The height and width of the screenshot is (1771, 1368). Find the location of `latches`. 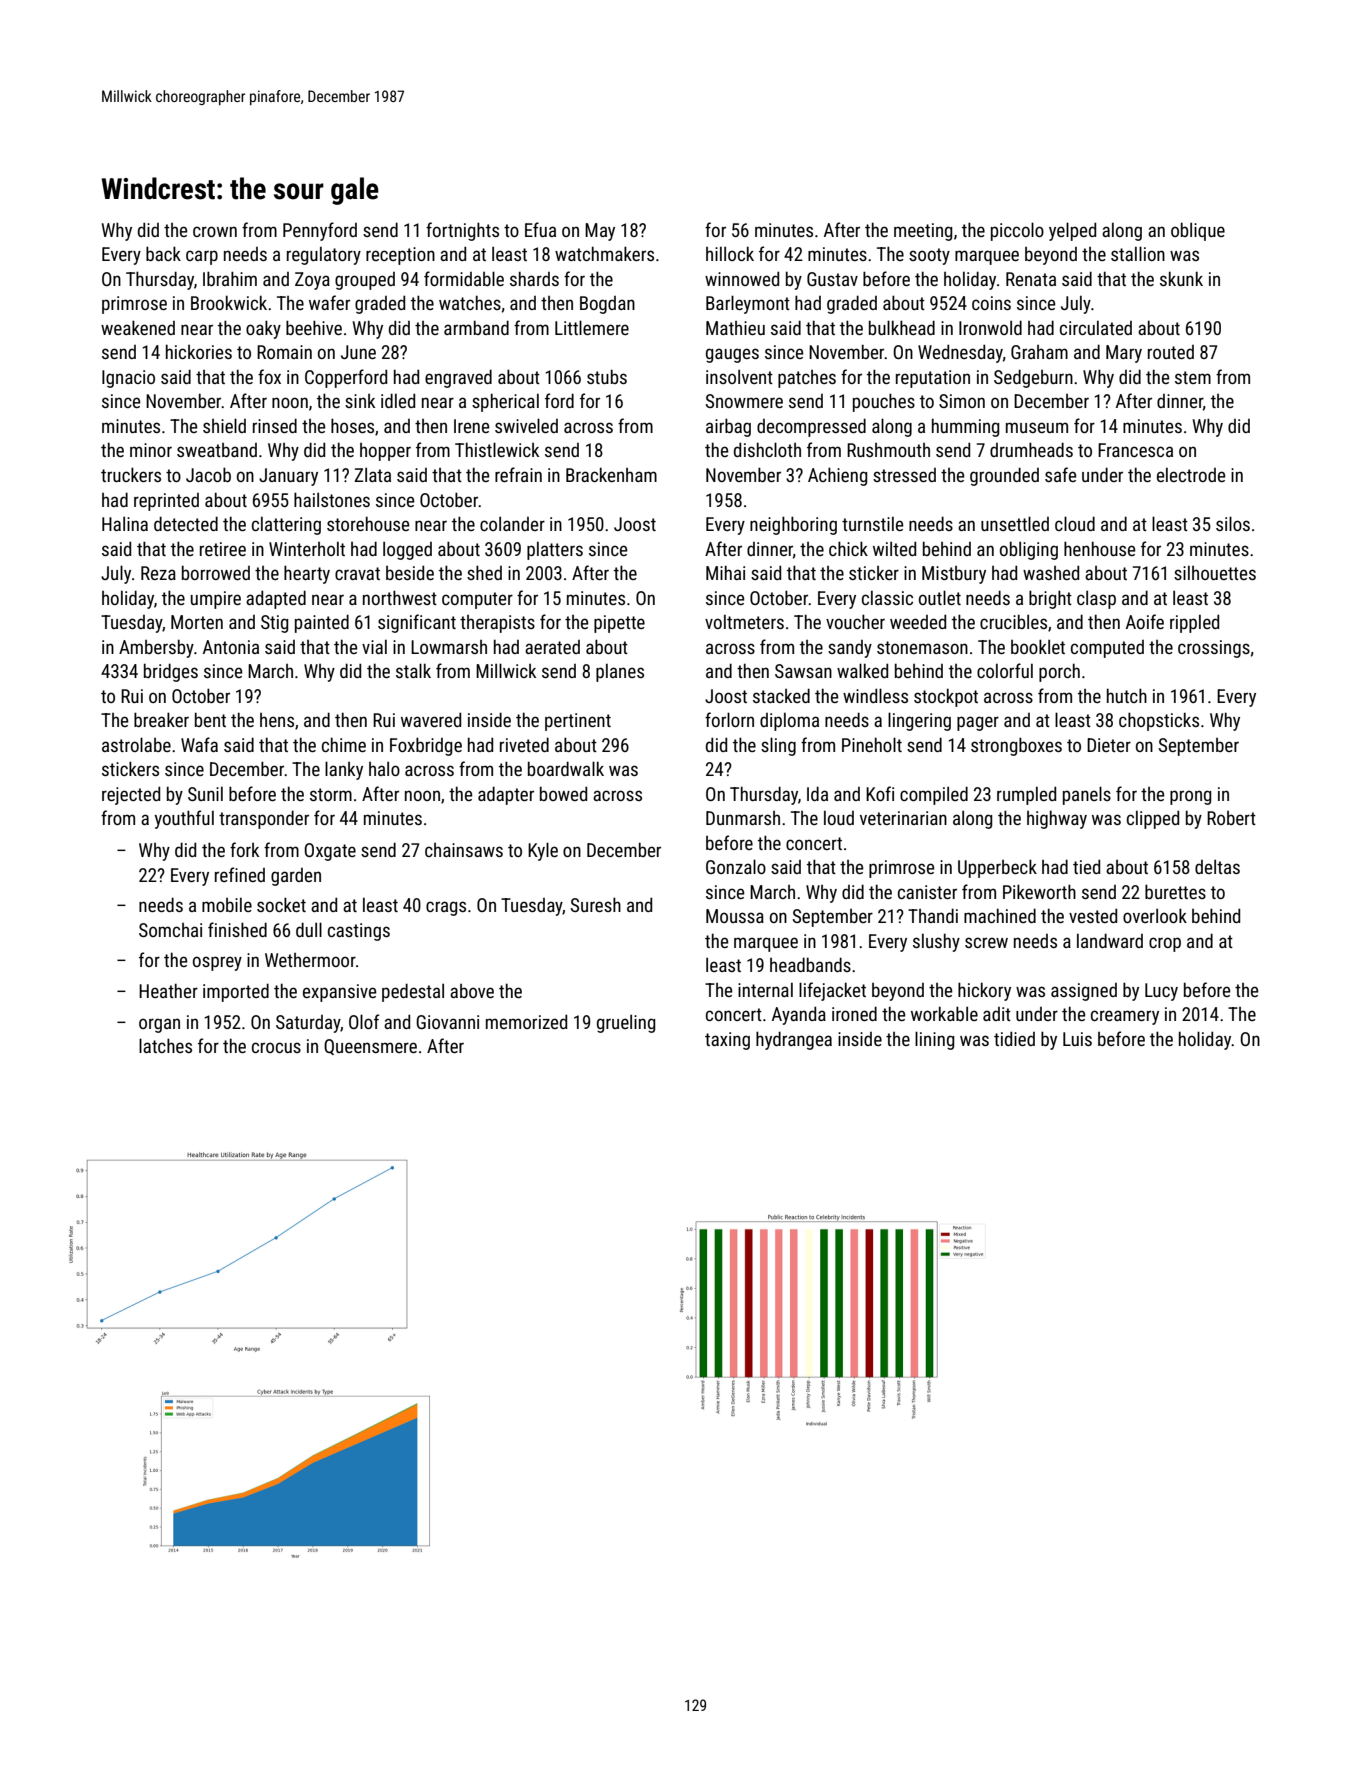

latches is located at coordinates (165, 1045).
